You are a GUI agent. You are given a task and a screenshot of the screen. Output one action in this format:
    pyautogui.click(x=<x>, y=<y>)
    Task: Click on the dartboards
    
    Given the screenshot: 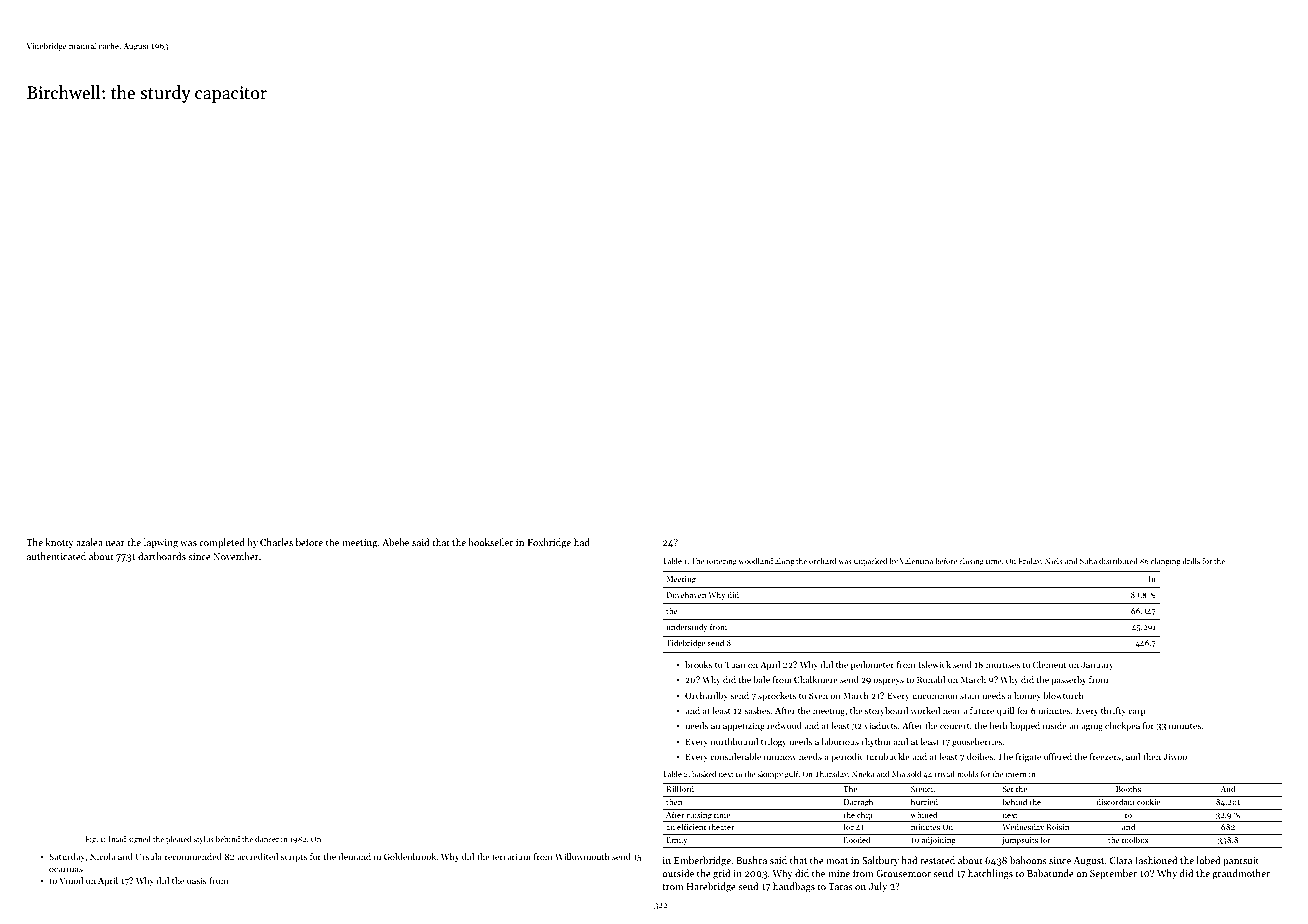 What is the action you would take?
    pyautogui.click(x=162, y=556)
